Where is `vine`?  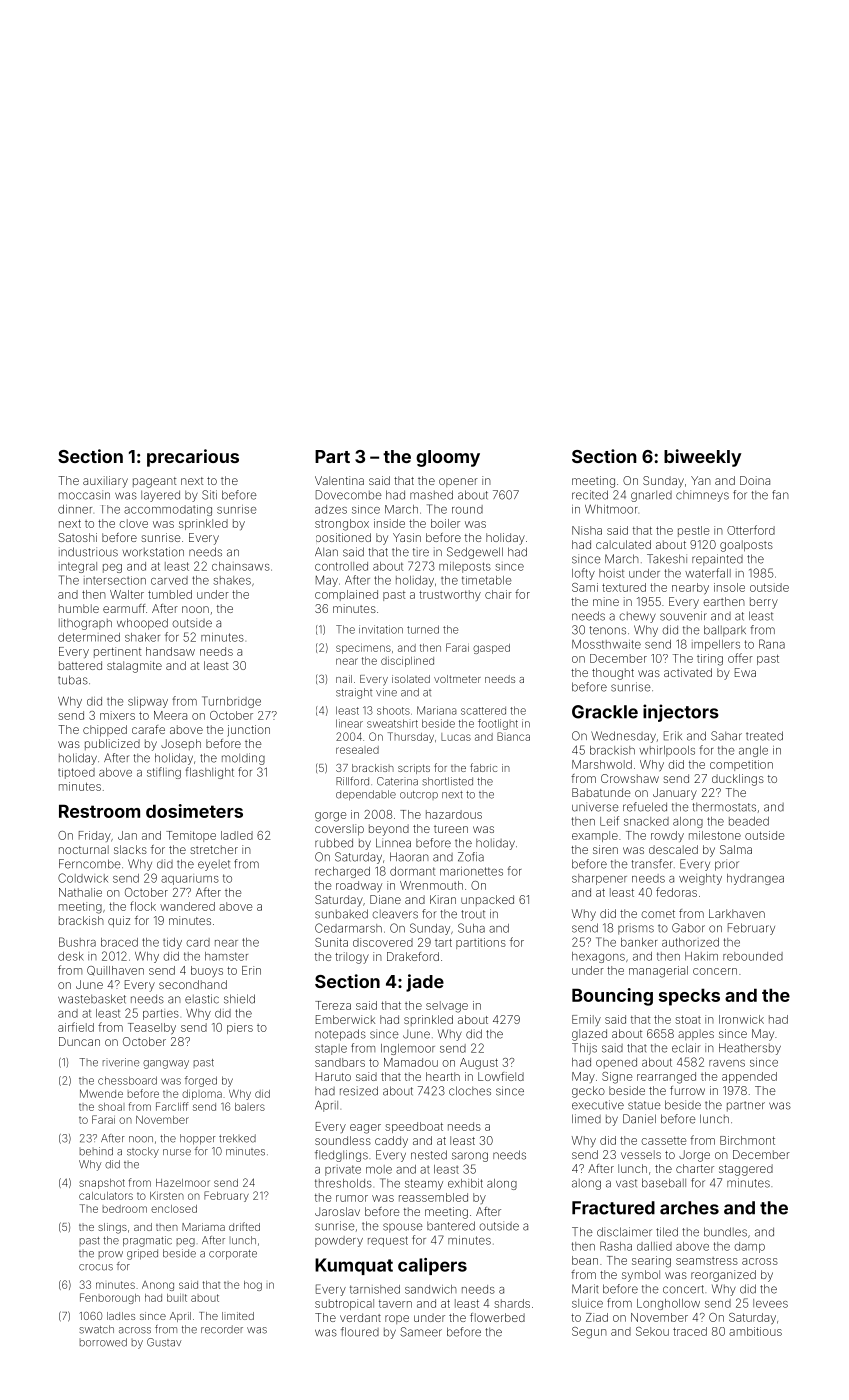
vine is located at coordinates (386, 692).
